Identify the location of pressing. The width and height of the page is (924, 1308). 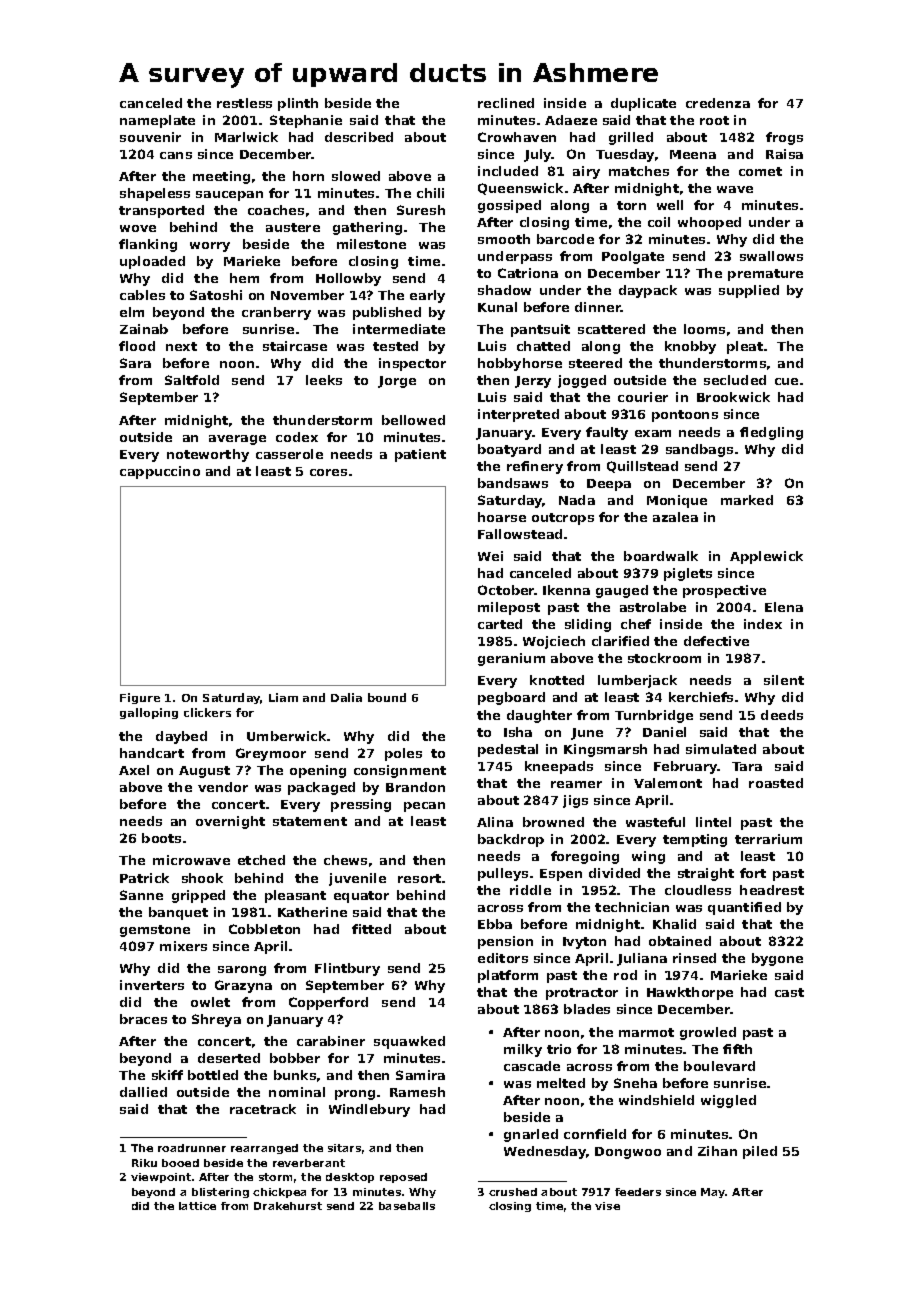
(361, 805).
